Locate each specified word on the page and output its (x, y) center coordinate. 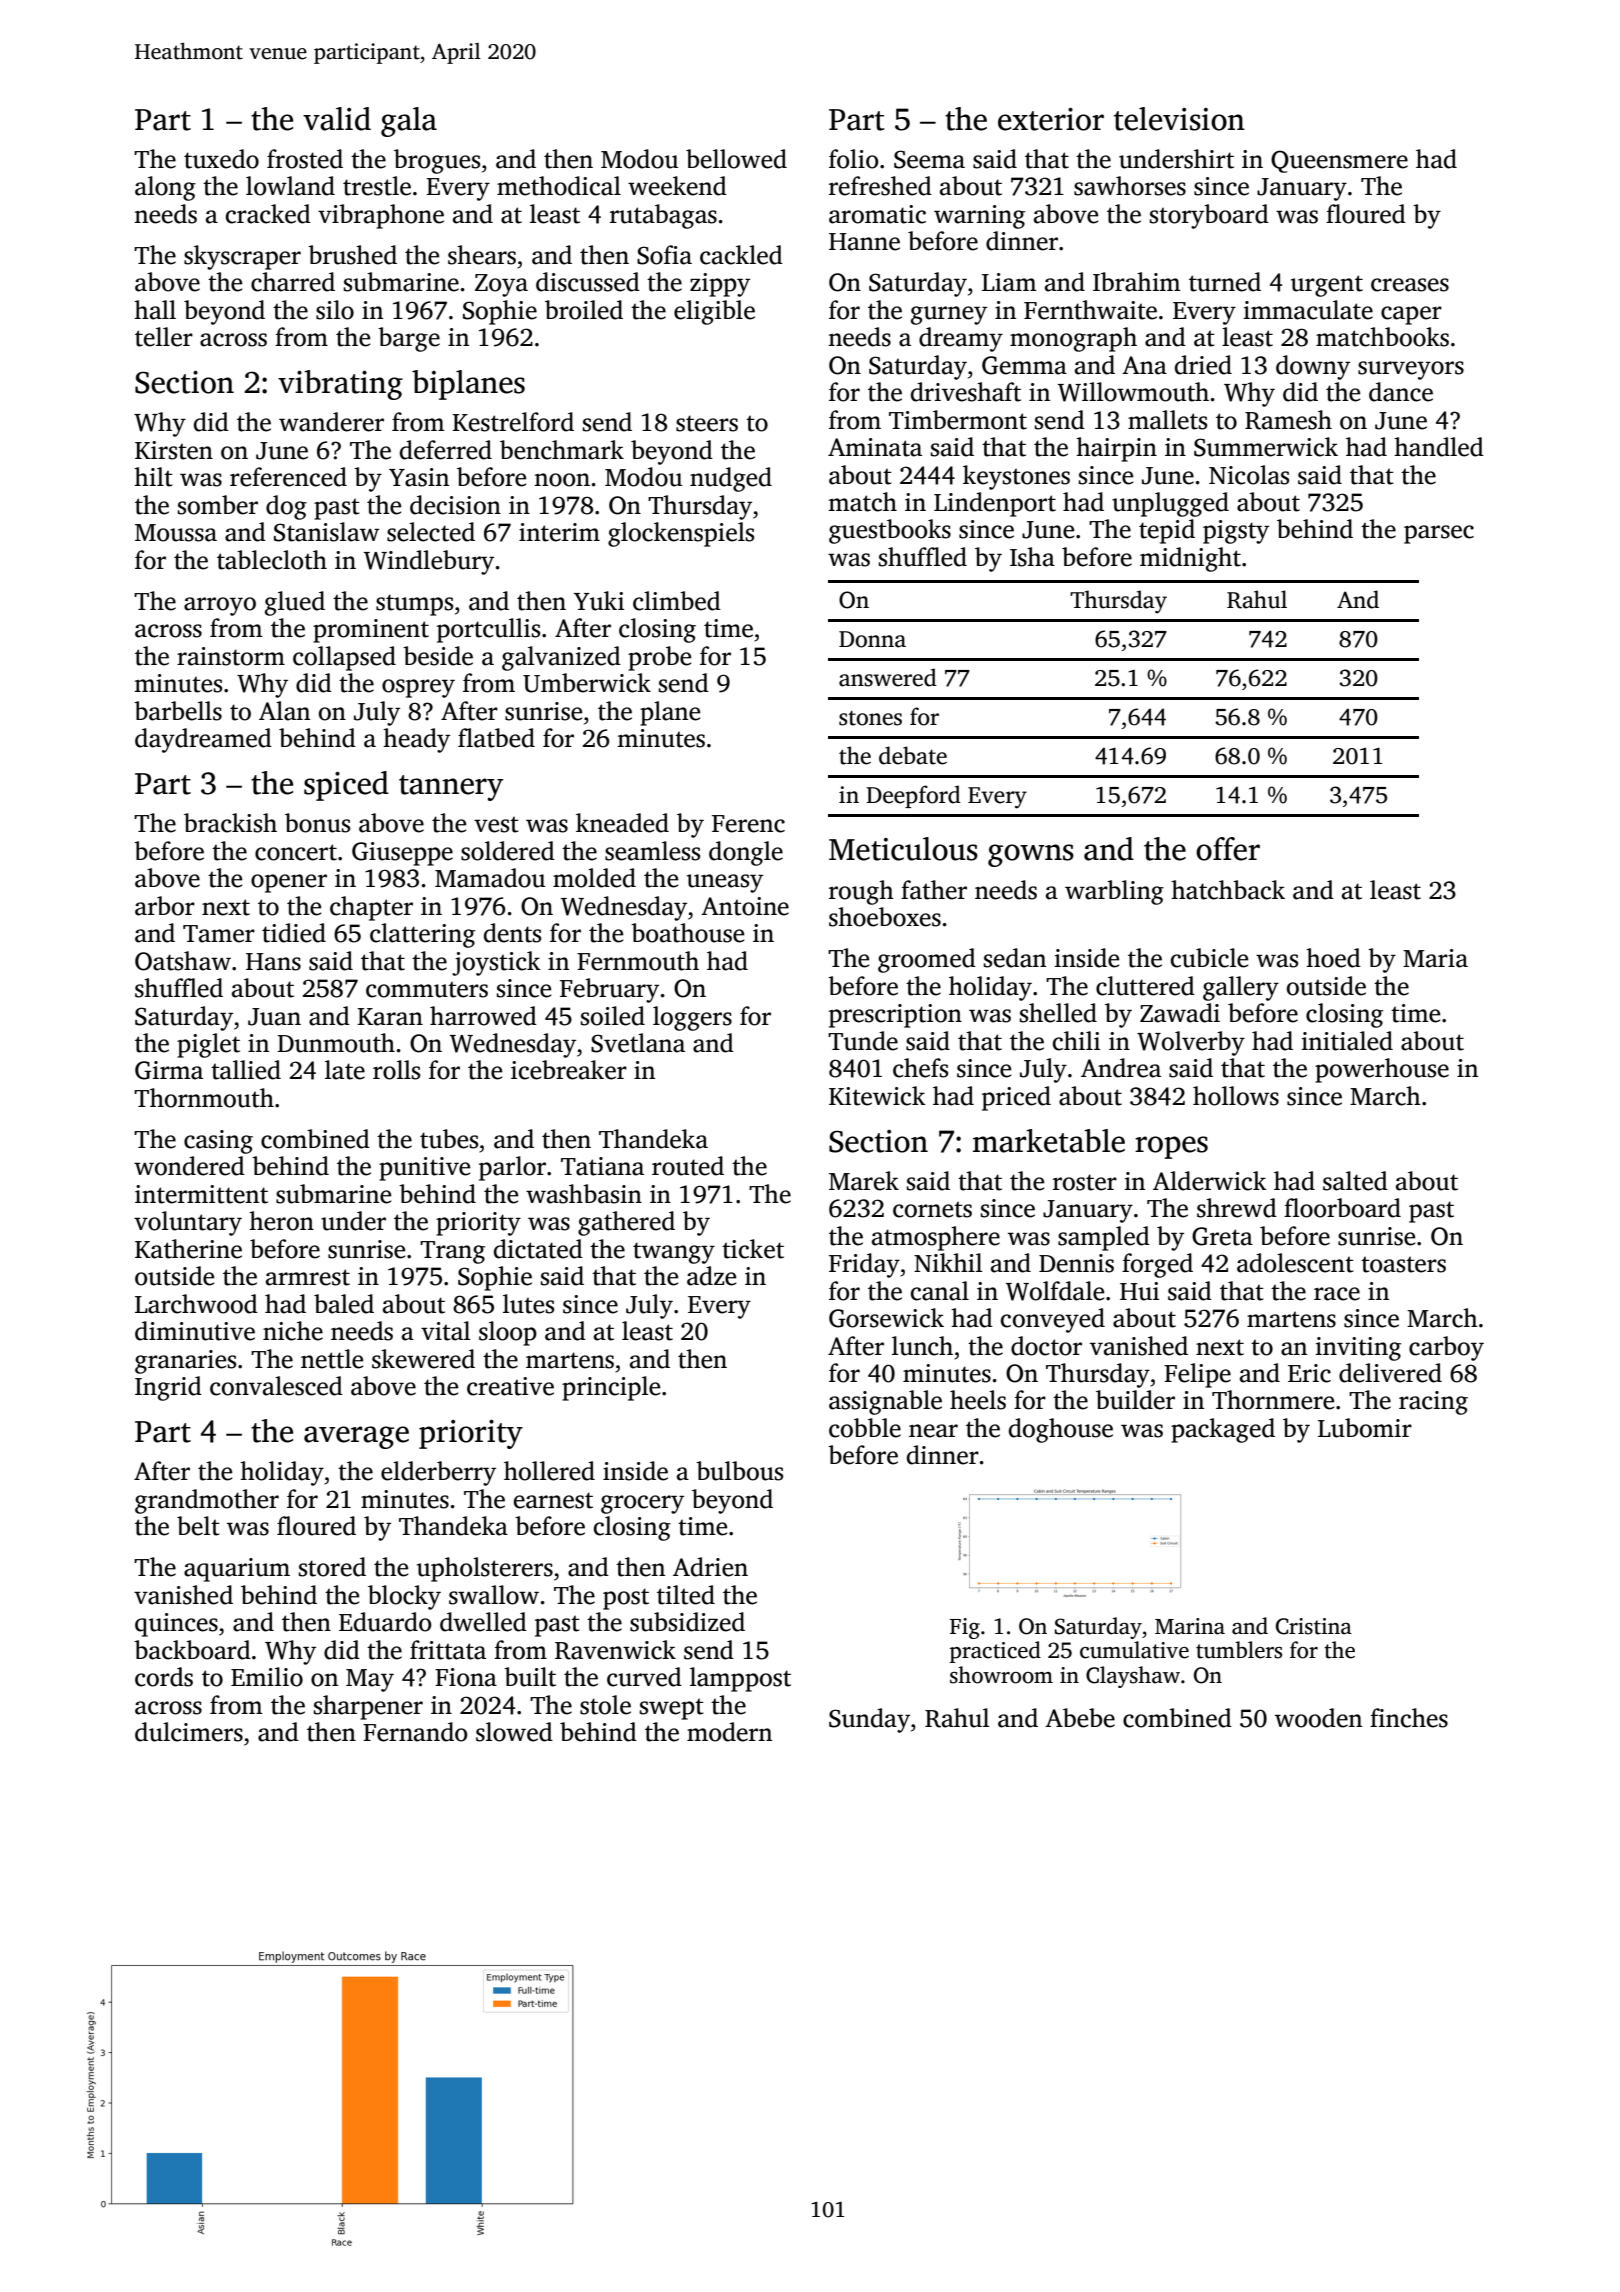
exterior (1051, 119)
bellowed (736, 159)
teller (164, 337)
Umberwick (587, 683)
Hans (273, 962)
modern (729, 1732)
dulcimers (189, 1732)
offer (1228, 849)
